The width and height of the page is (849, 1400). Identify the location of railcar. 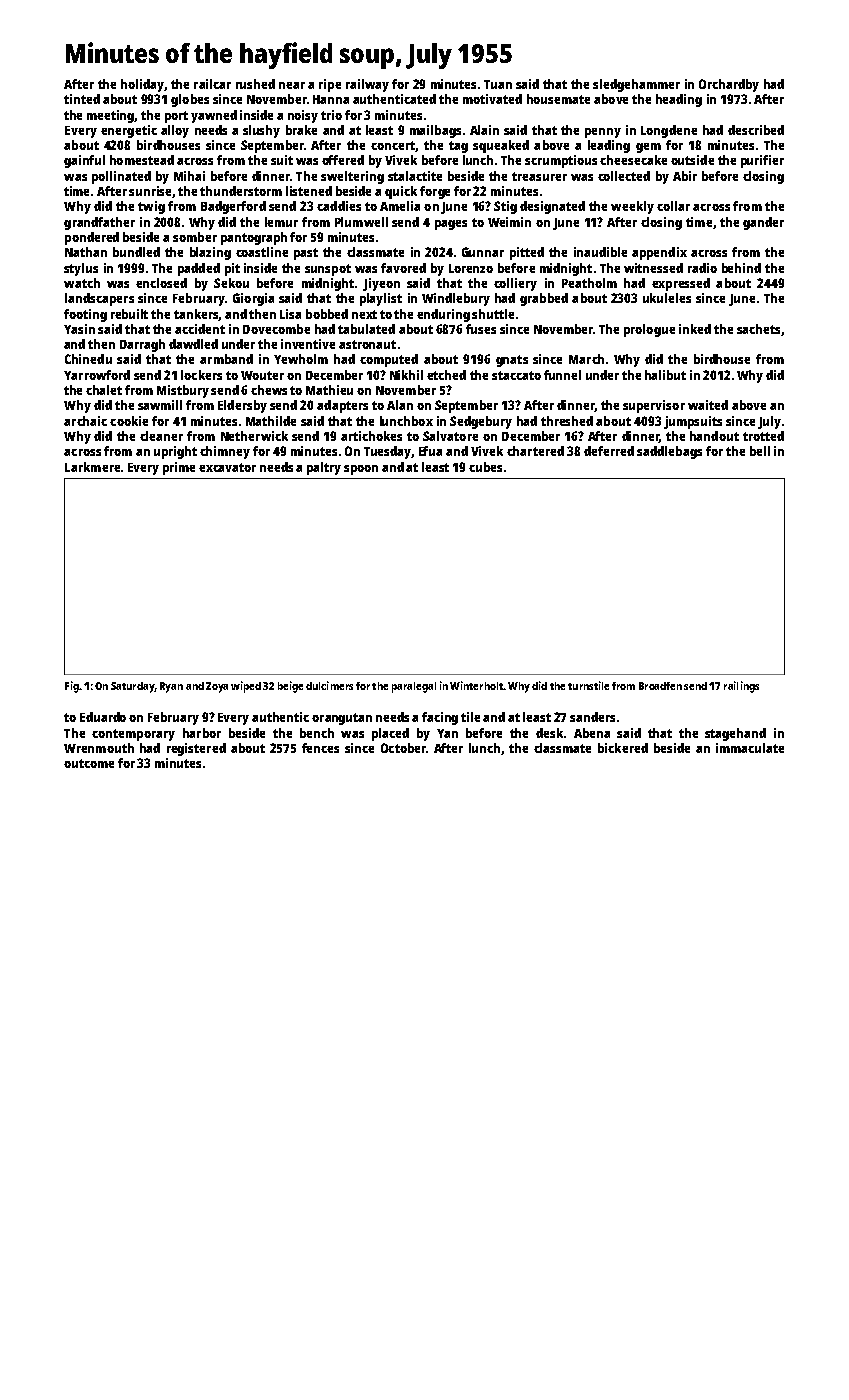
(212, 84).
